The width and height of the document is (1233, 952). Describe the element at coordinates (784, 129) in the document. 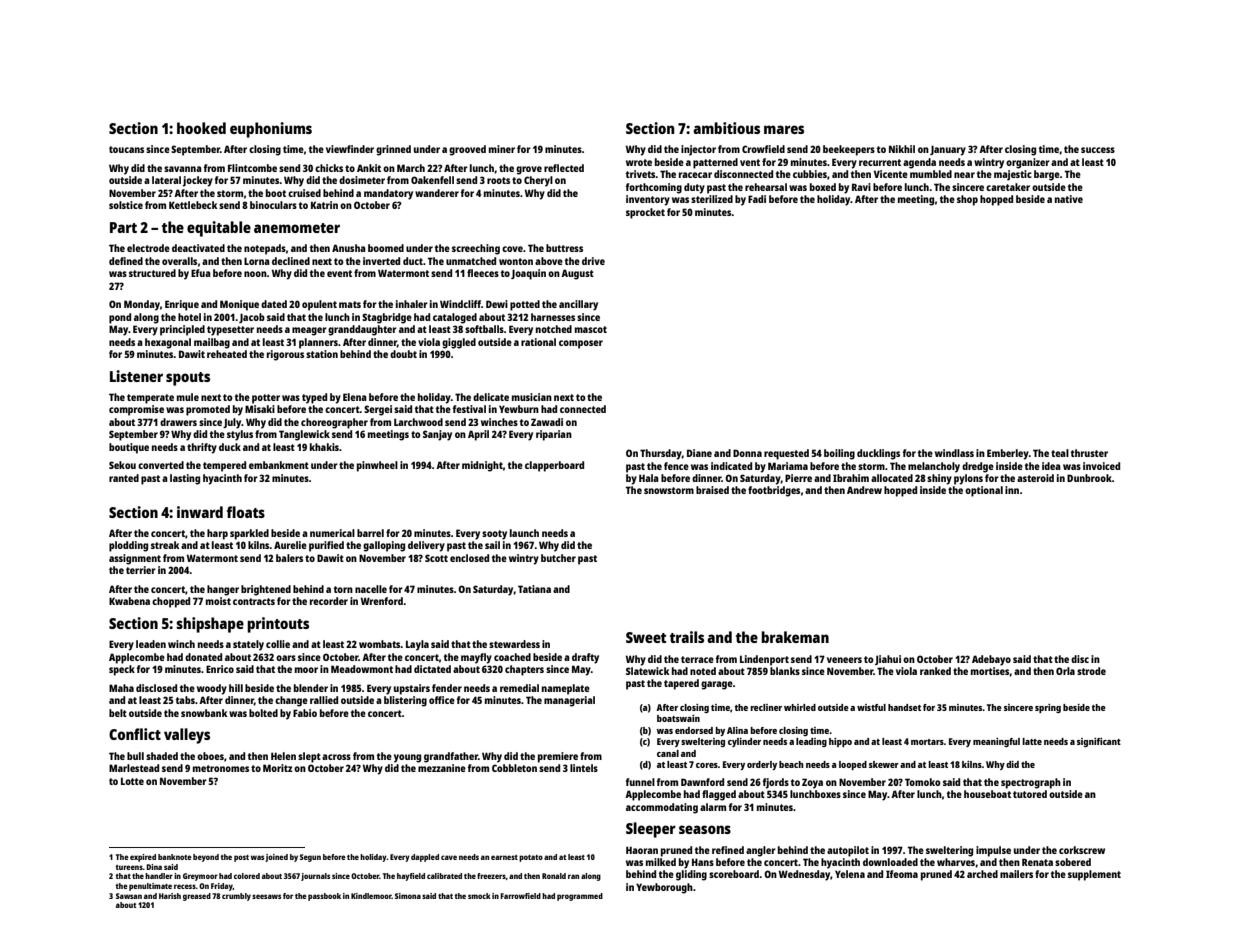

I see `mares` at that location.
